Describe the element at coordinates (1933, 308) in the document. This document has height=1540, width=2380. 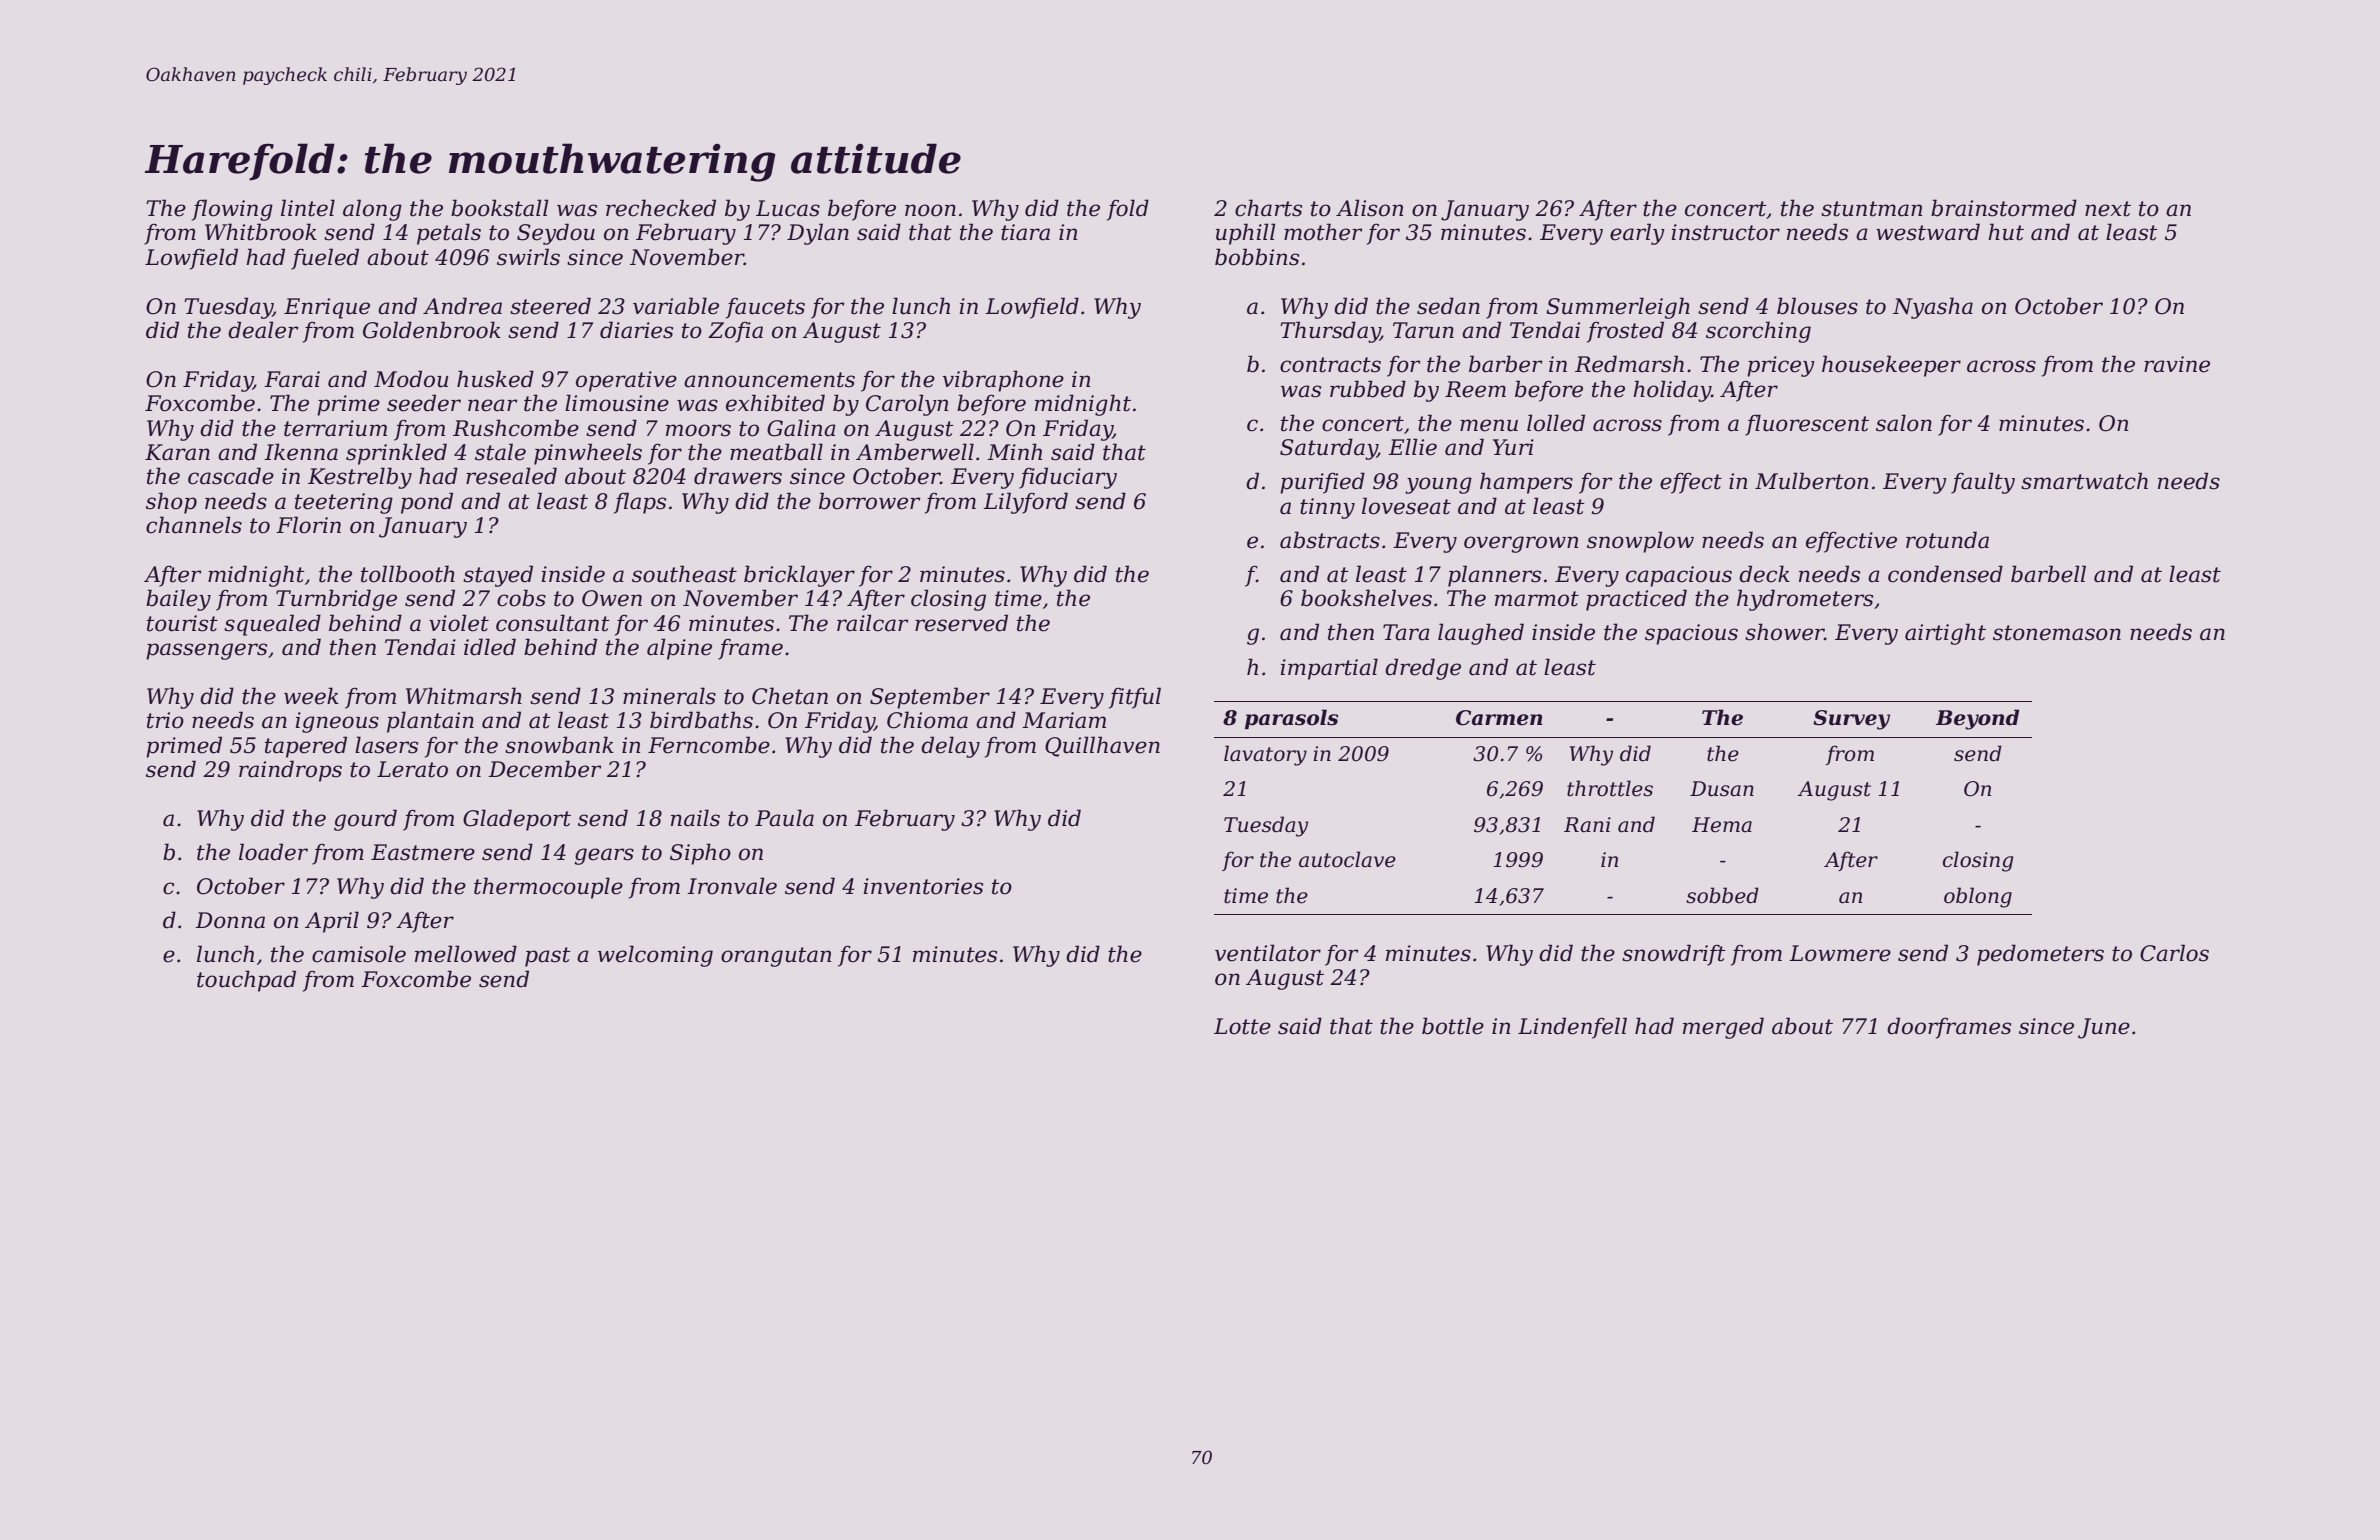
I see `Nyasha` at that location.
